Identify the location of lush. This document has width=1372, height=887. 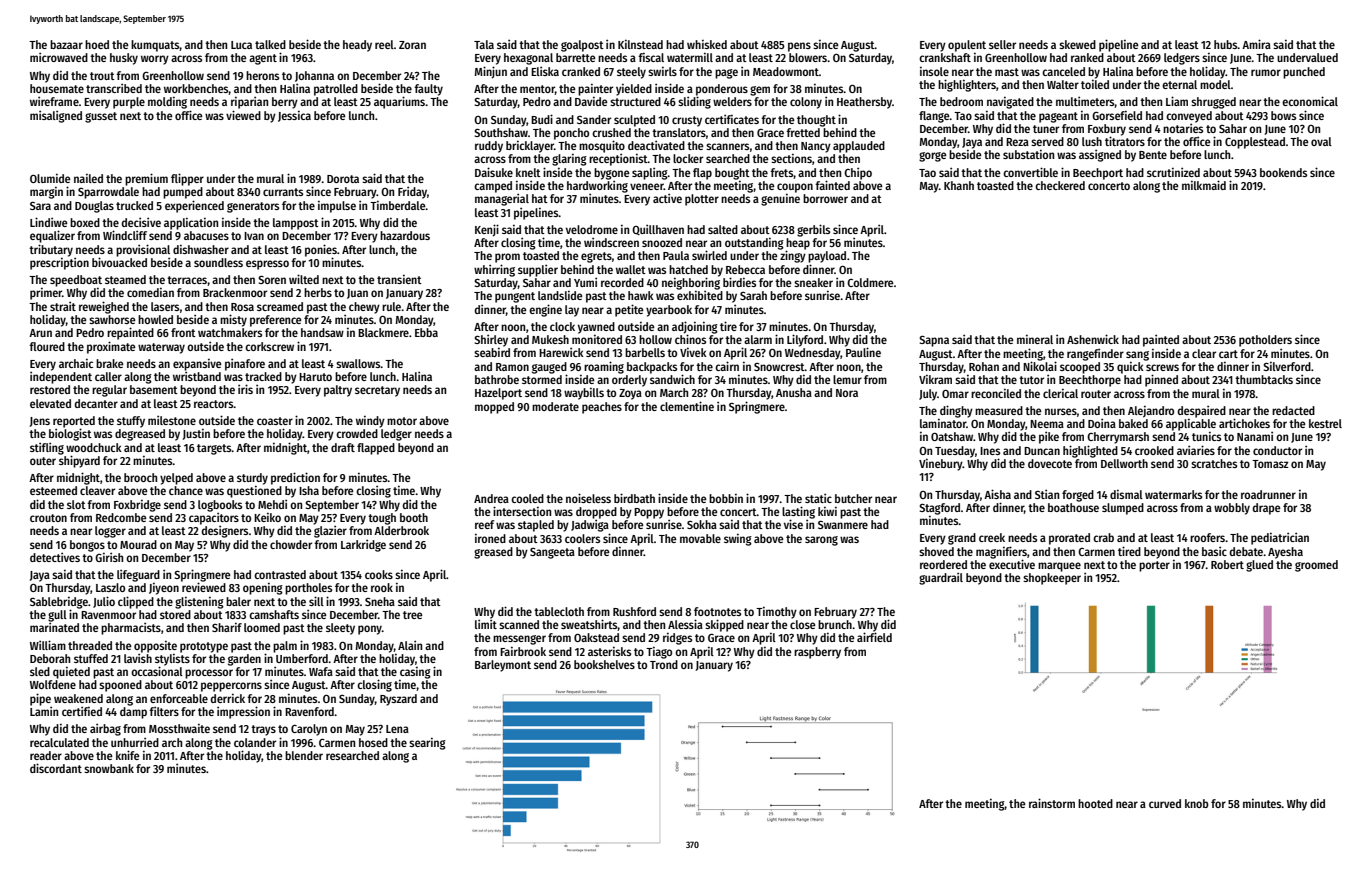
(1092, 141).
